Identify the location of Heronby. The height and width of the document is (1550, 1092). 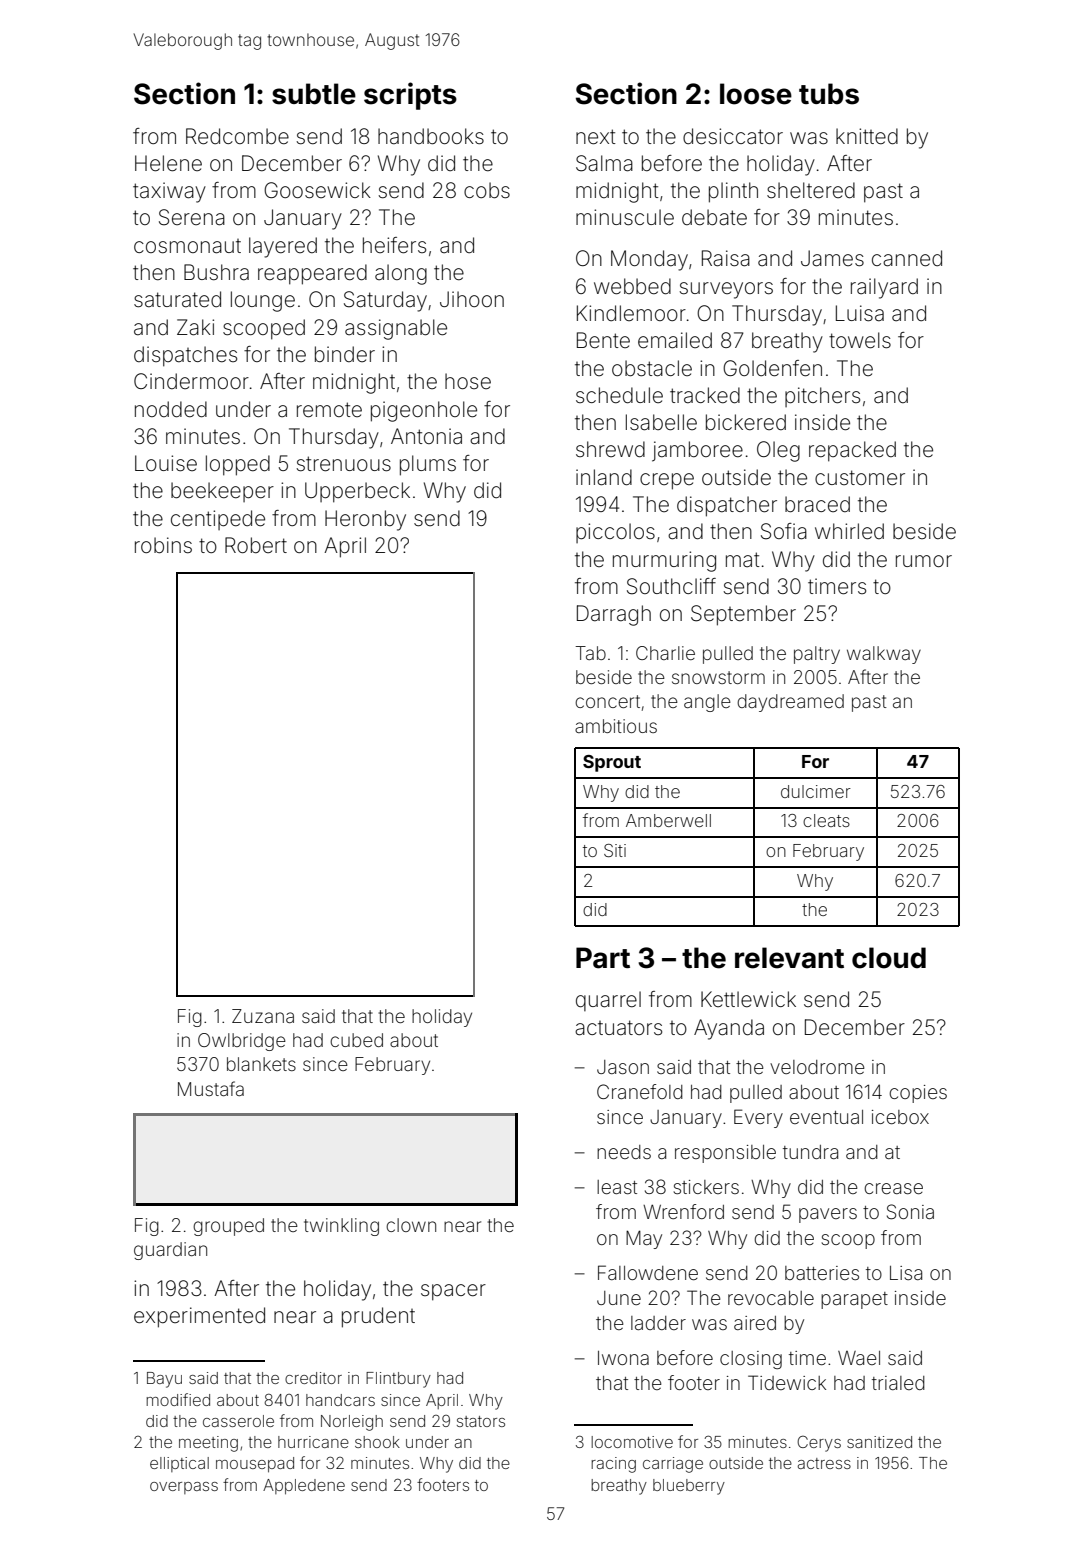
(365, 520).
